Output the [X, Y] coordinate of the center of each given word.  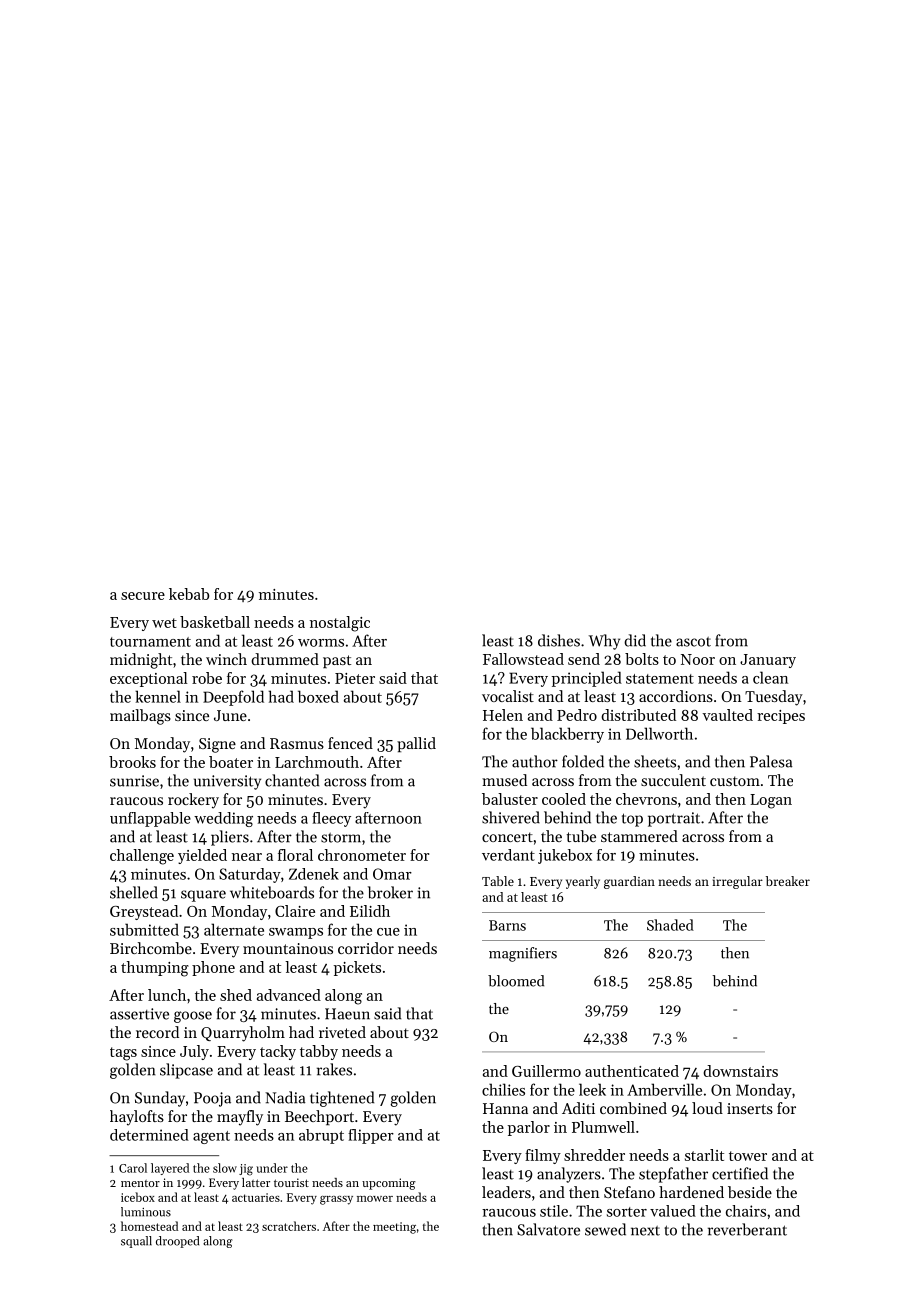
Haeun [347, 1014]
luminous [146, 1212]
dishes [559, 640]
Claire [295, 911]
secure [143, 596]
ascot [693, 642]
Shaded [670, 925]
